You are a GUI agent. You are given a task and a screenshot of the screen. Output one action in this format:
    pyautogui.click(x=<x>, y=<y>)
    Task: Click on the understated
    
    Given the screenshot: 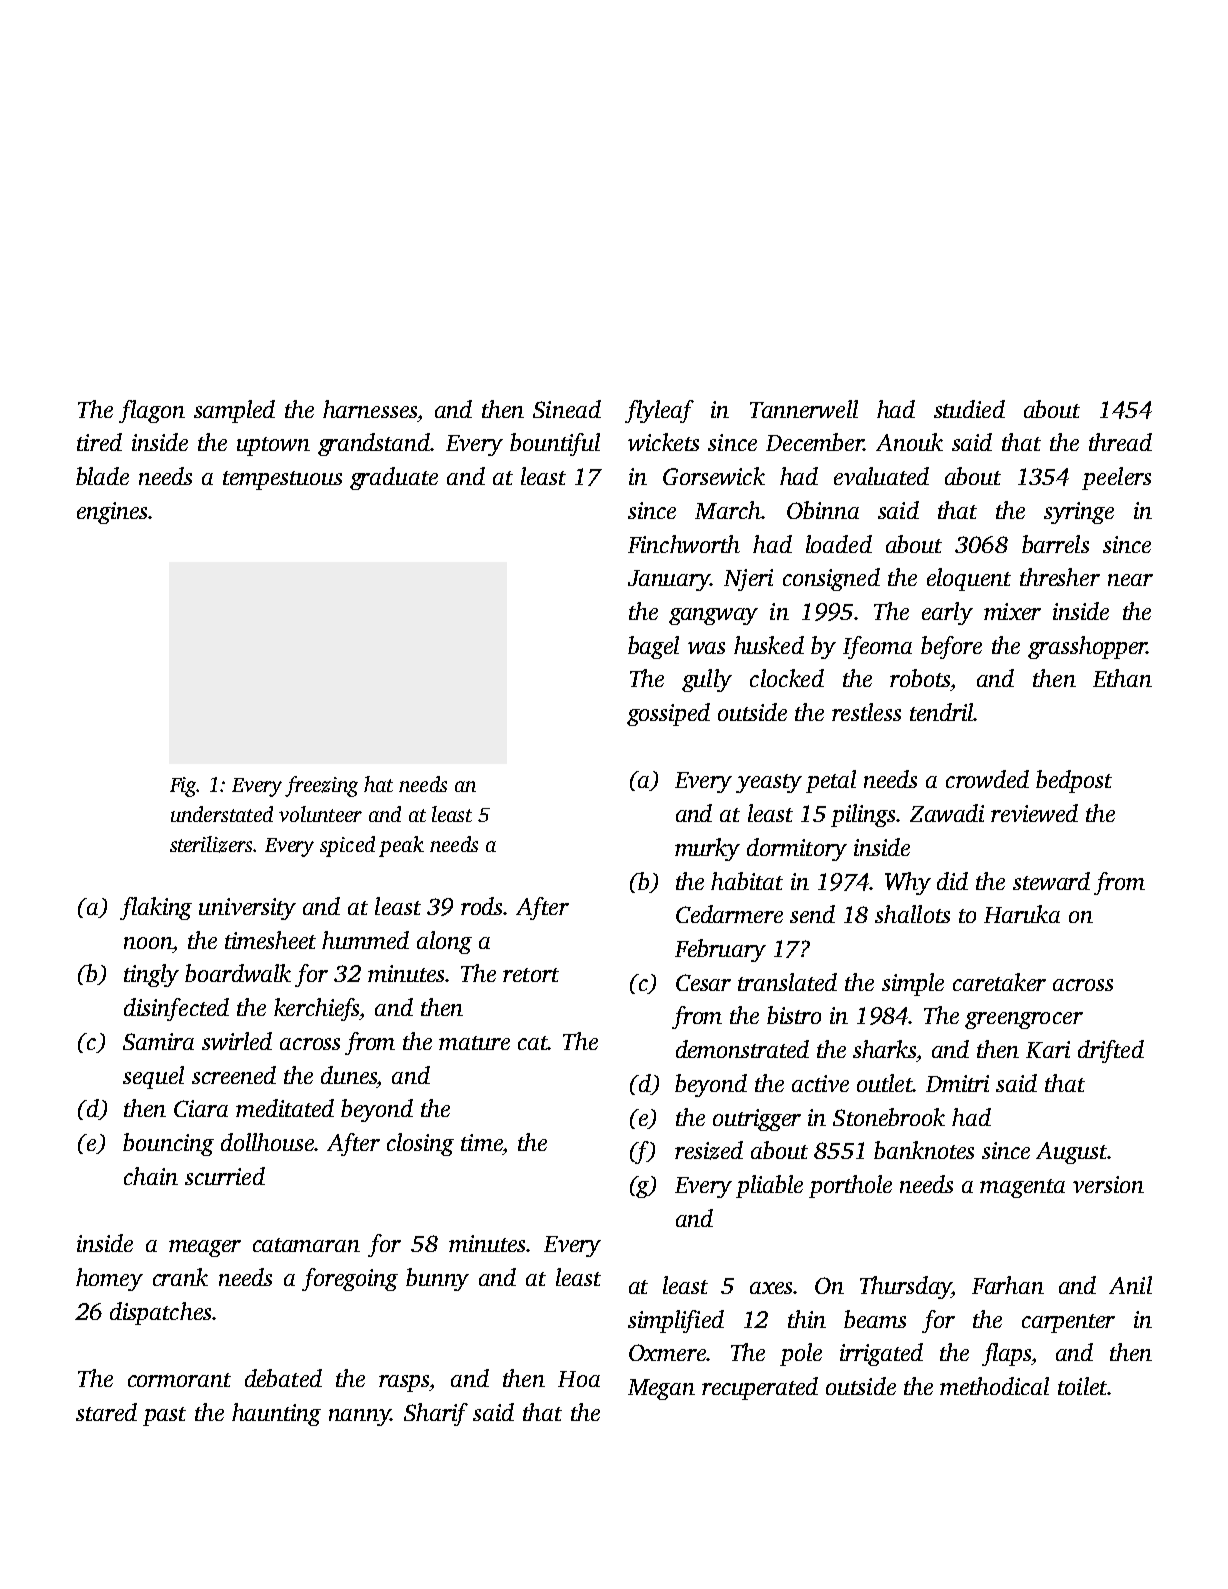 What is the action you would take?
    pyautogui.click(x=222, y=814)
